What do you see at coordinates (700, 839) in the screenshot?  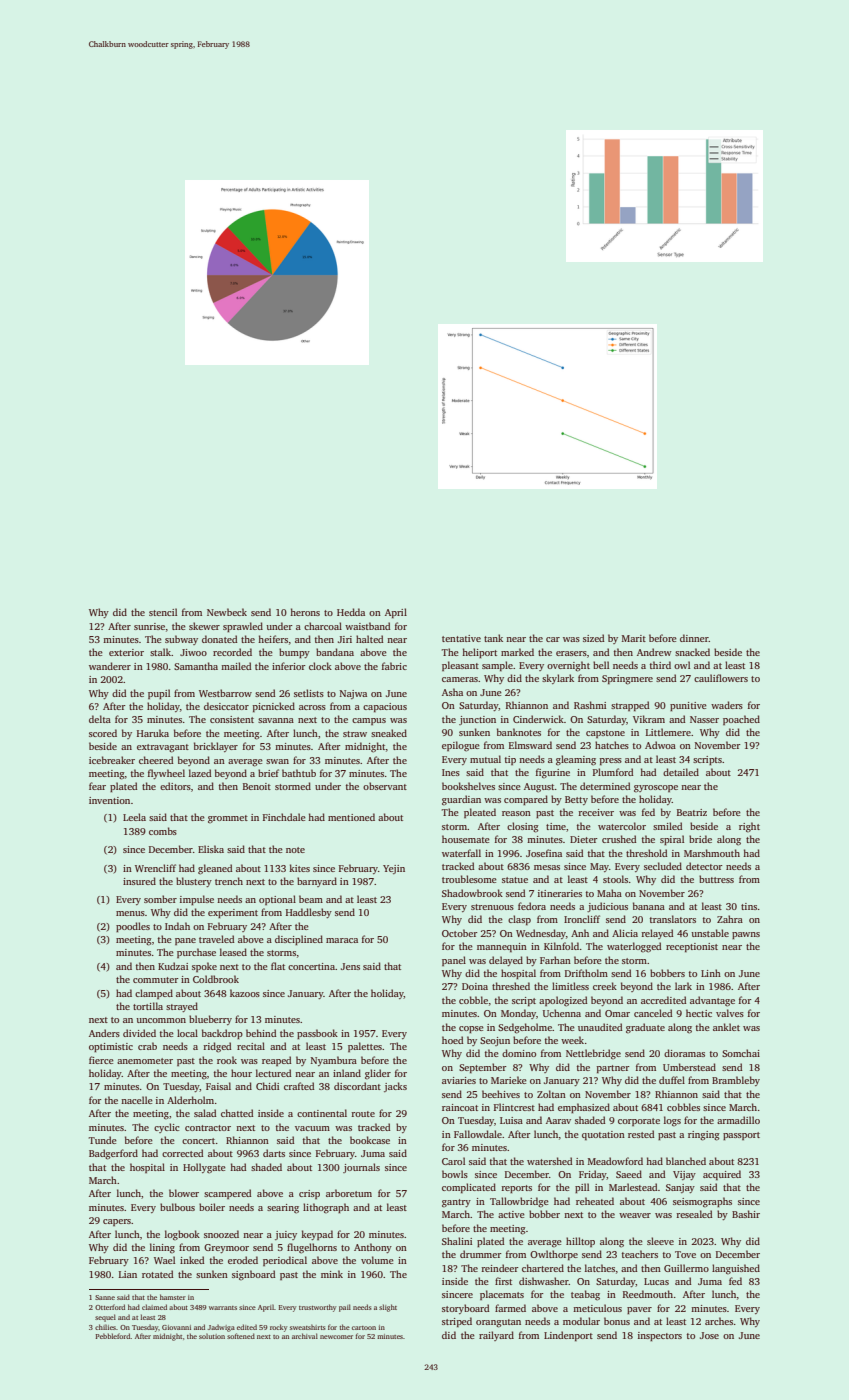 I see `bride` at bounding box center [700, 839].
